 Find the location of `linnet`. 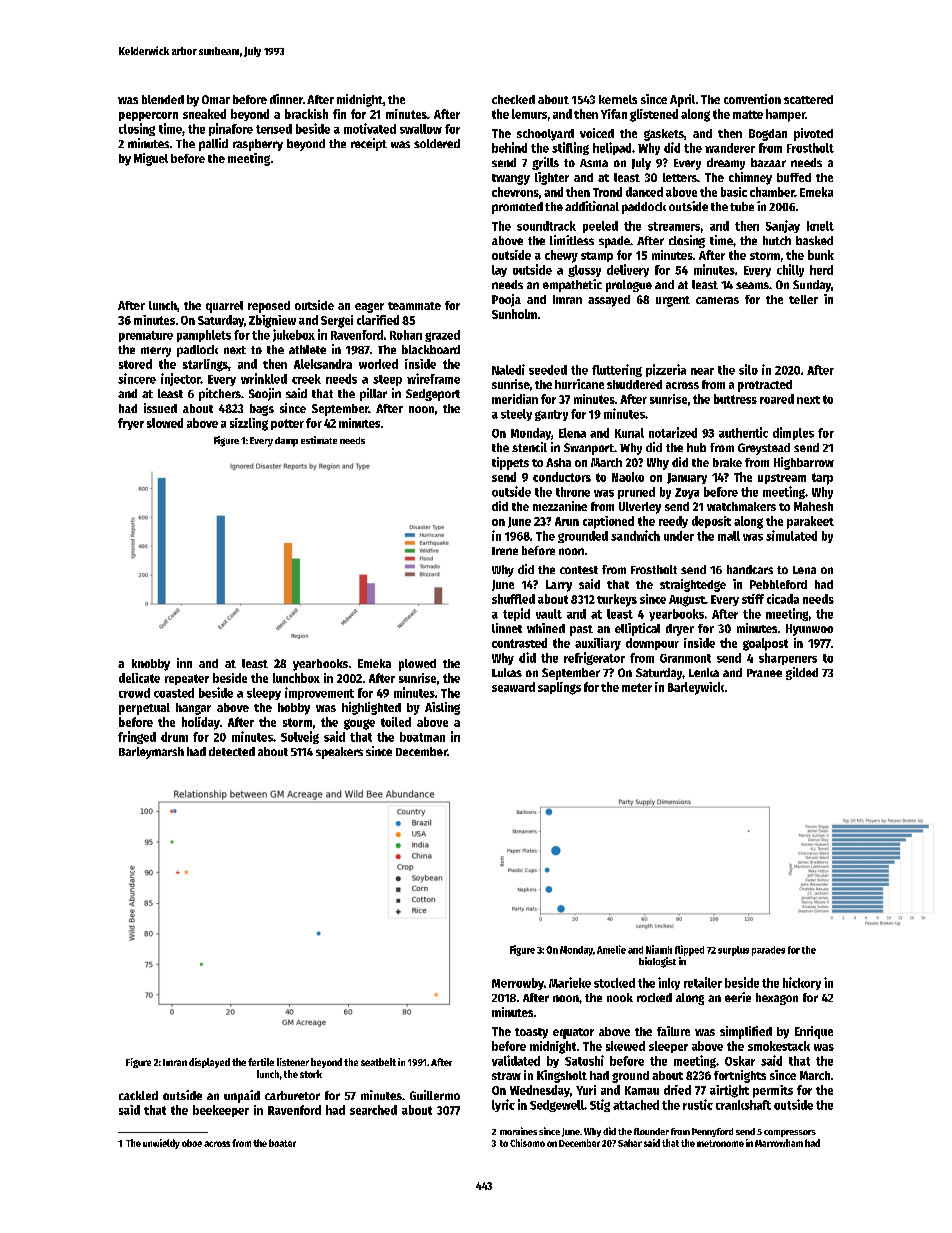

linnet is located at coordinates (507, 628).
